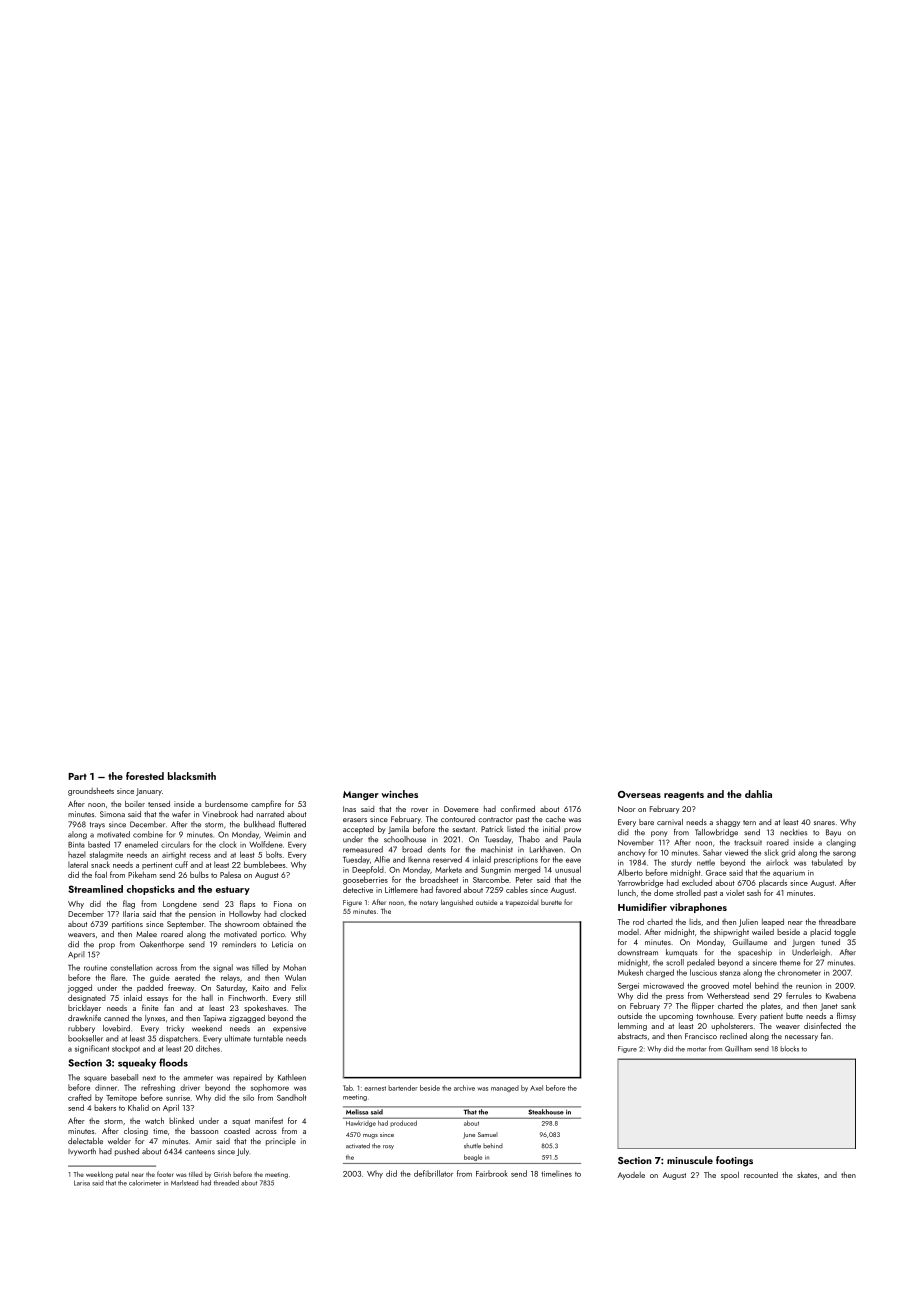 Image resolution: width=924 pixels, height=1308 pixels. I want to click on Overseas, so click(639, 794).
